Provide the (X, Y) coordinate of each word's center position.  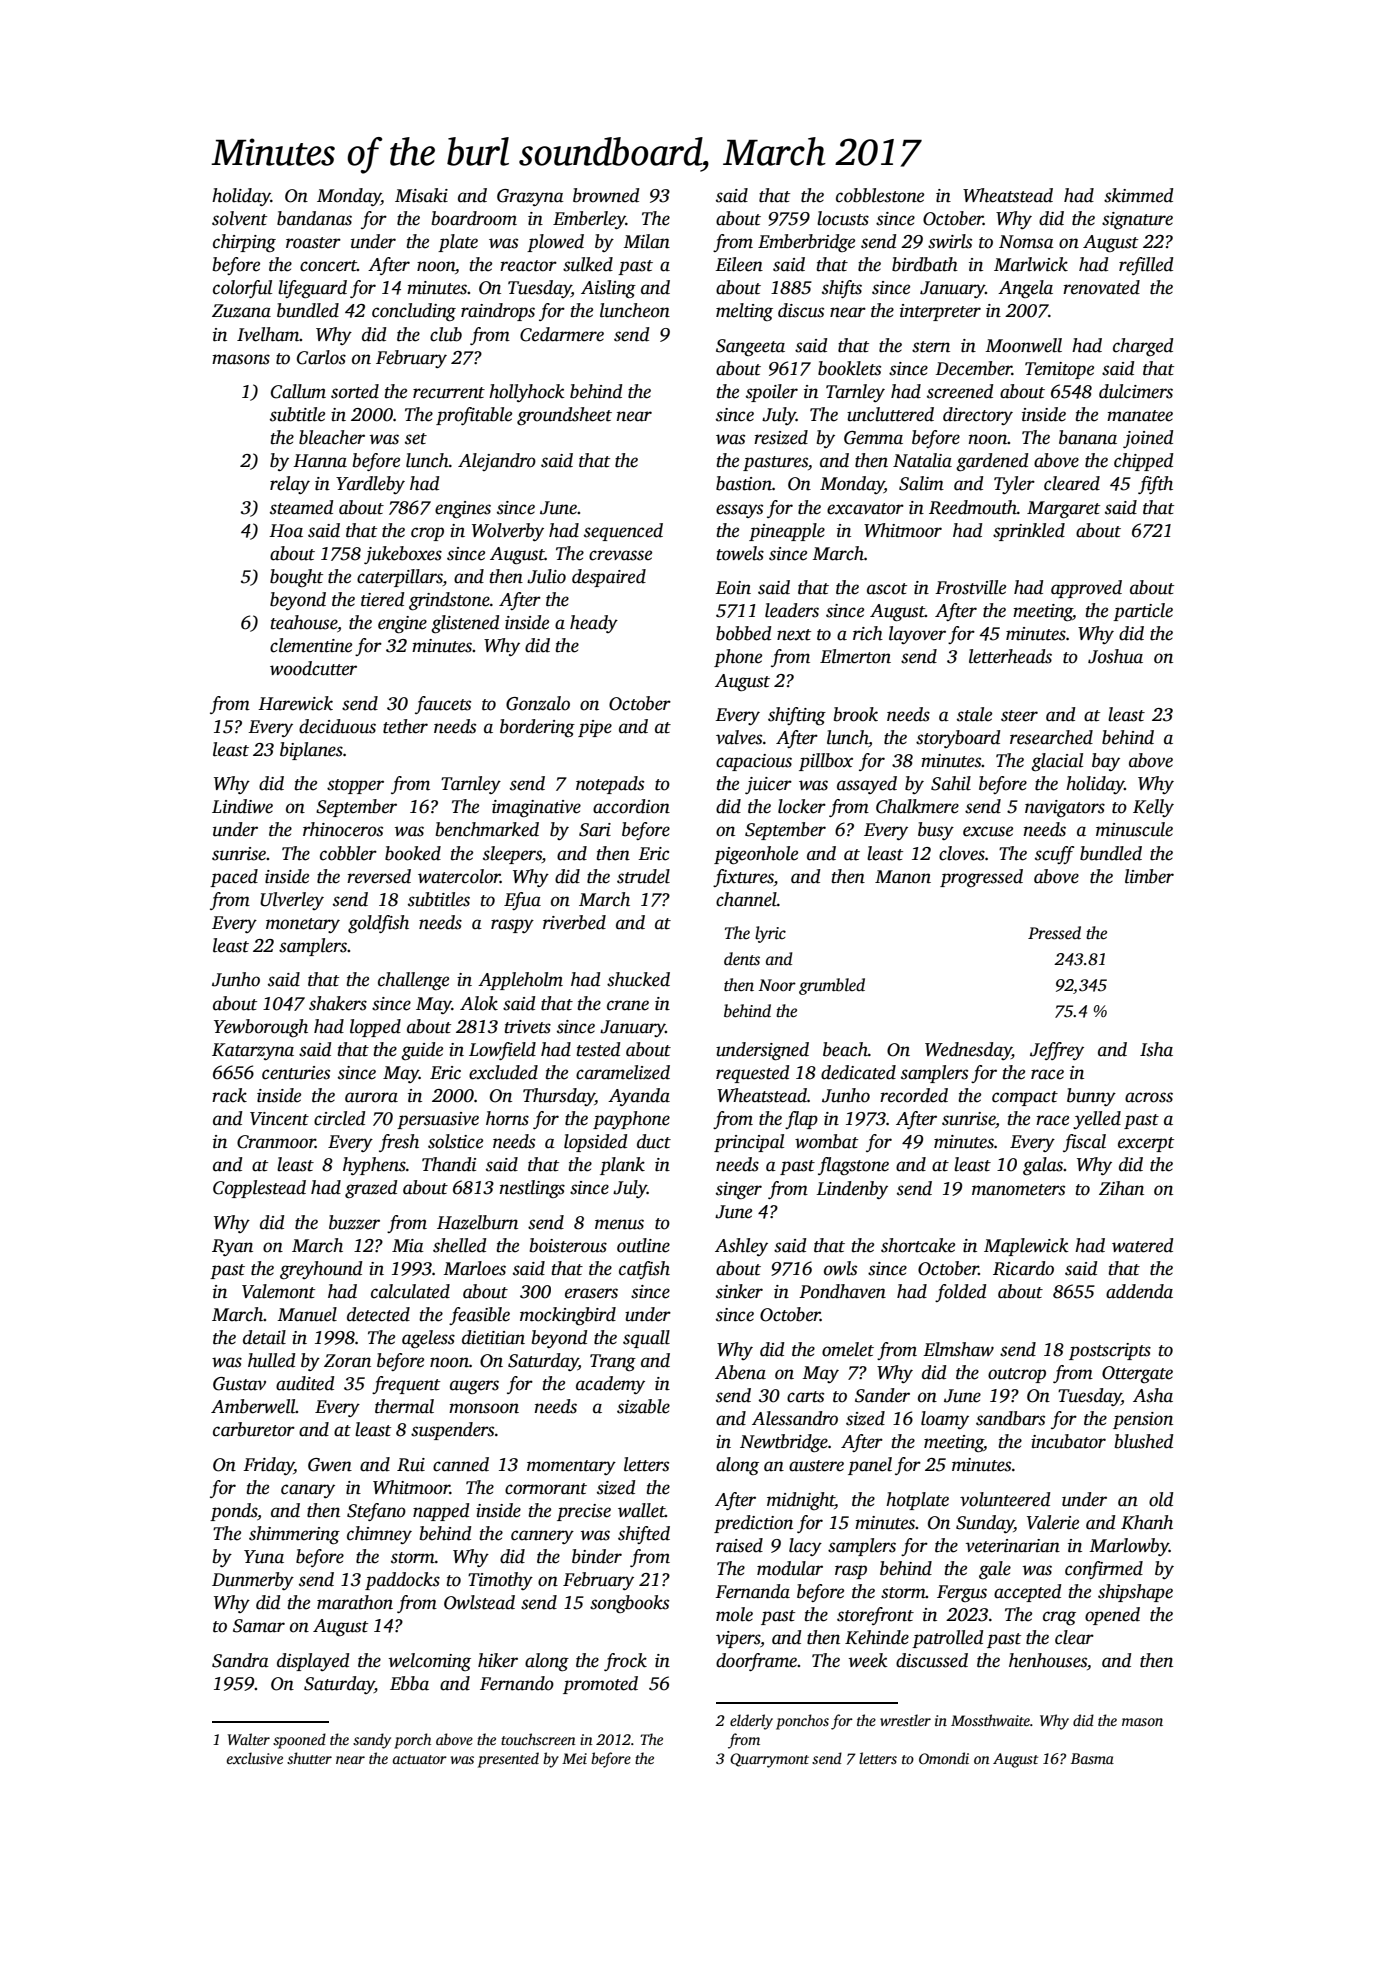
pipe (595, 728)
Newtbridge (784, 1443)
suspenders (452, 1431)
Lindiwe (242, 806)
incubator (1068, 1441)
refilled (1146, 266)
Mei (574, 1758)
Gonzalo (538, 703)
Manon (903, 877)
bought (296, 578)
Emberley (589, 220)
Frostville (970, 587)
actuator (419, 1759)
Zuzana (241, 311)
